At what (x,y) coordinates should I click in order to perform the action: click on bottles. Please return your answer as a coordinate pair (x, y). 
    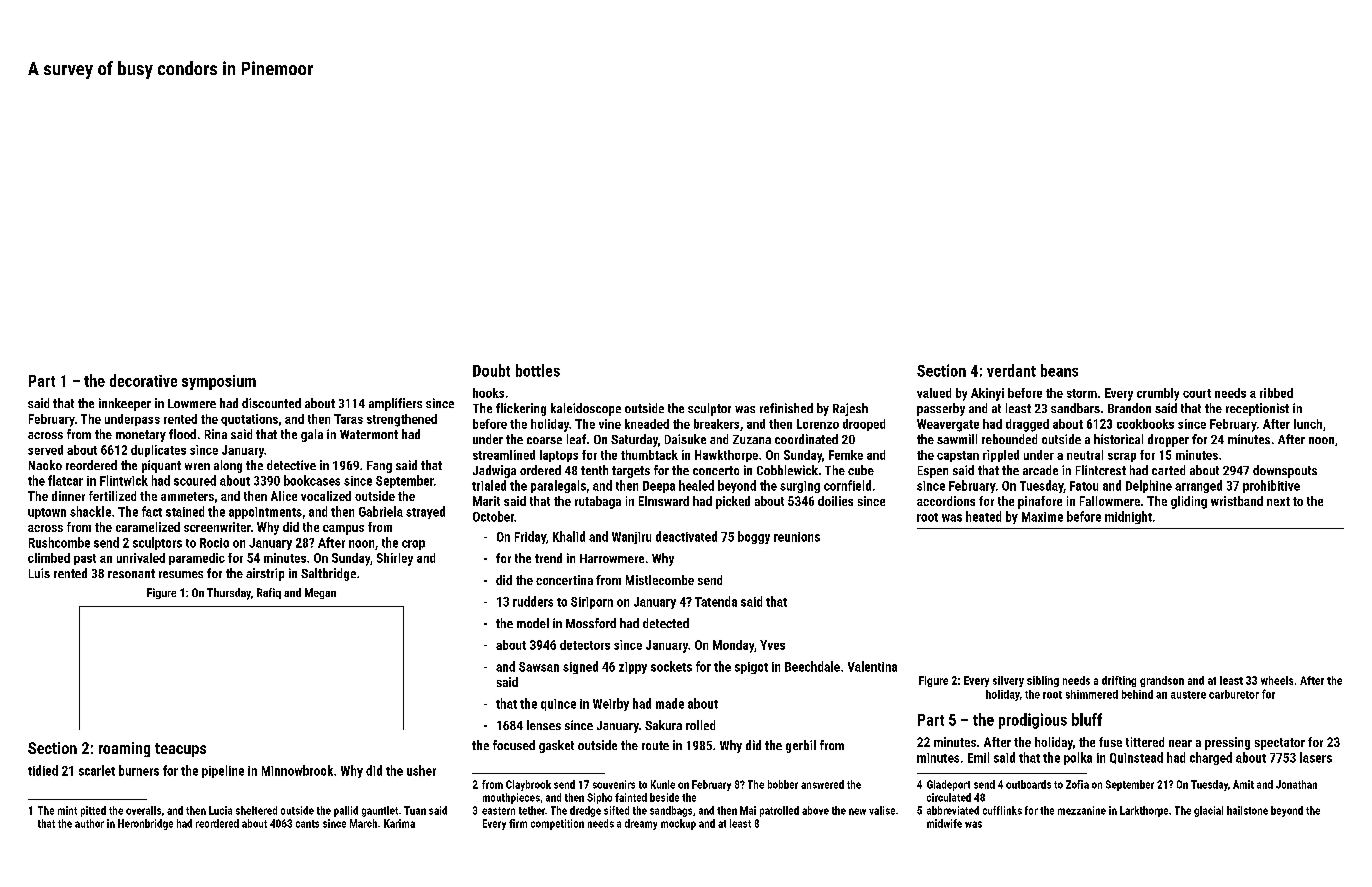
    Looking at the image, I should click on (538, 370).
